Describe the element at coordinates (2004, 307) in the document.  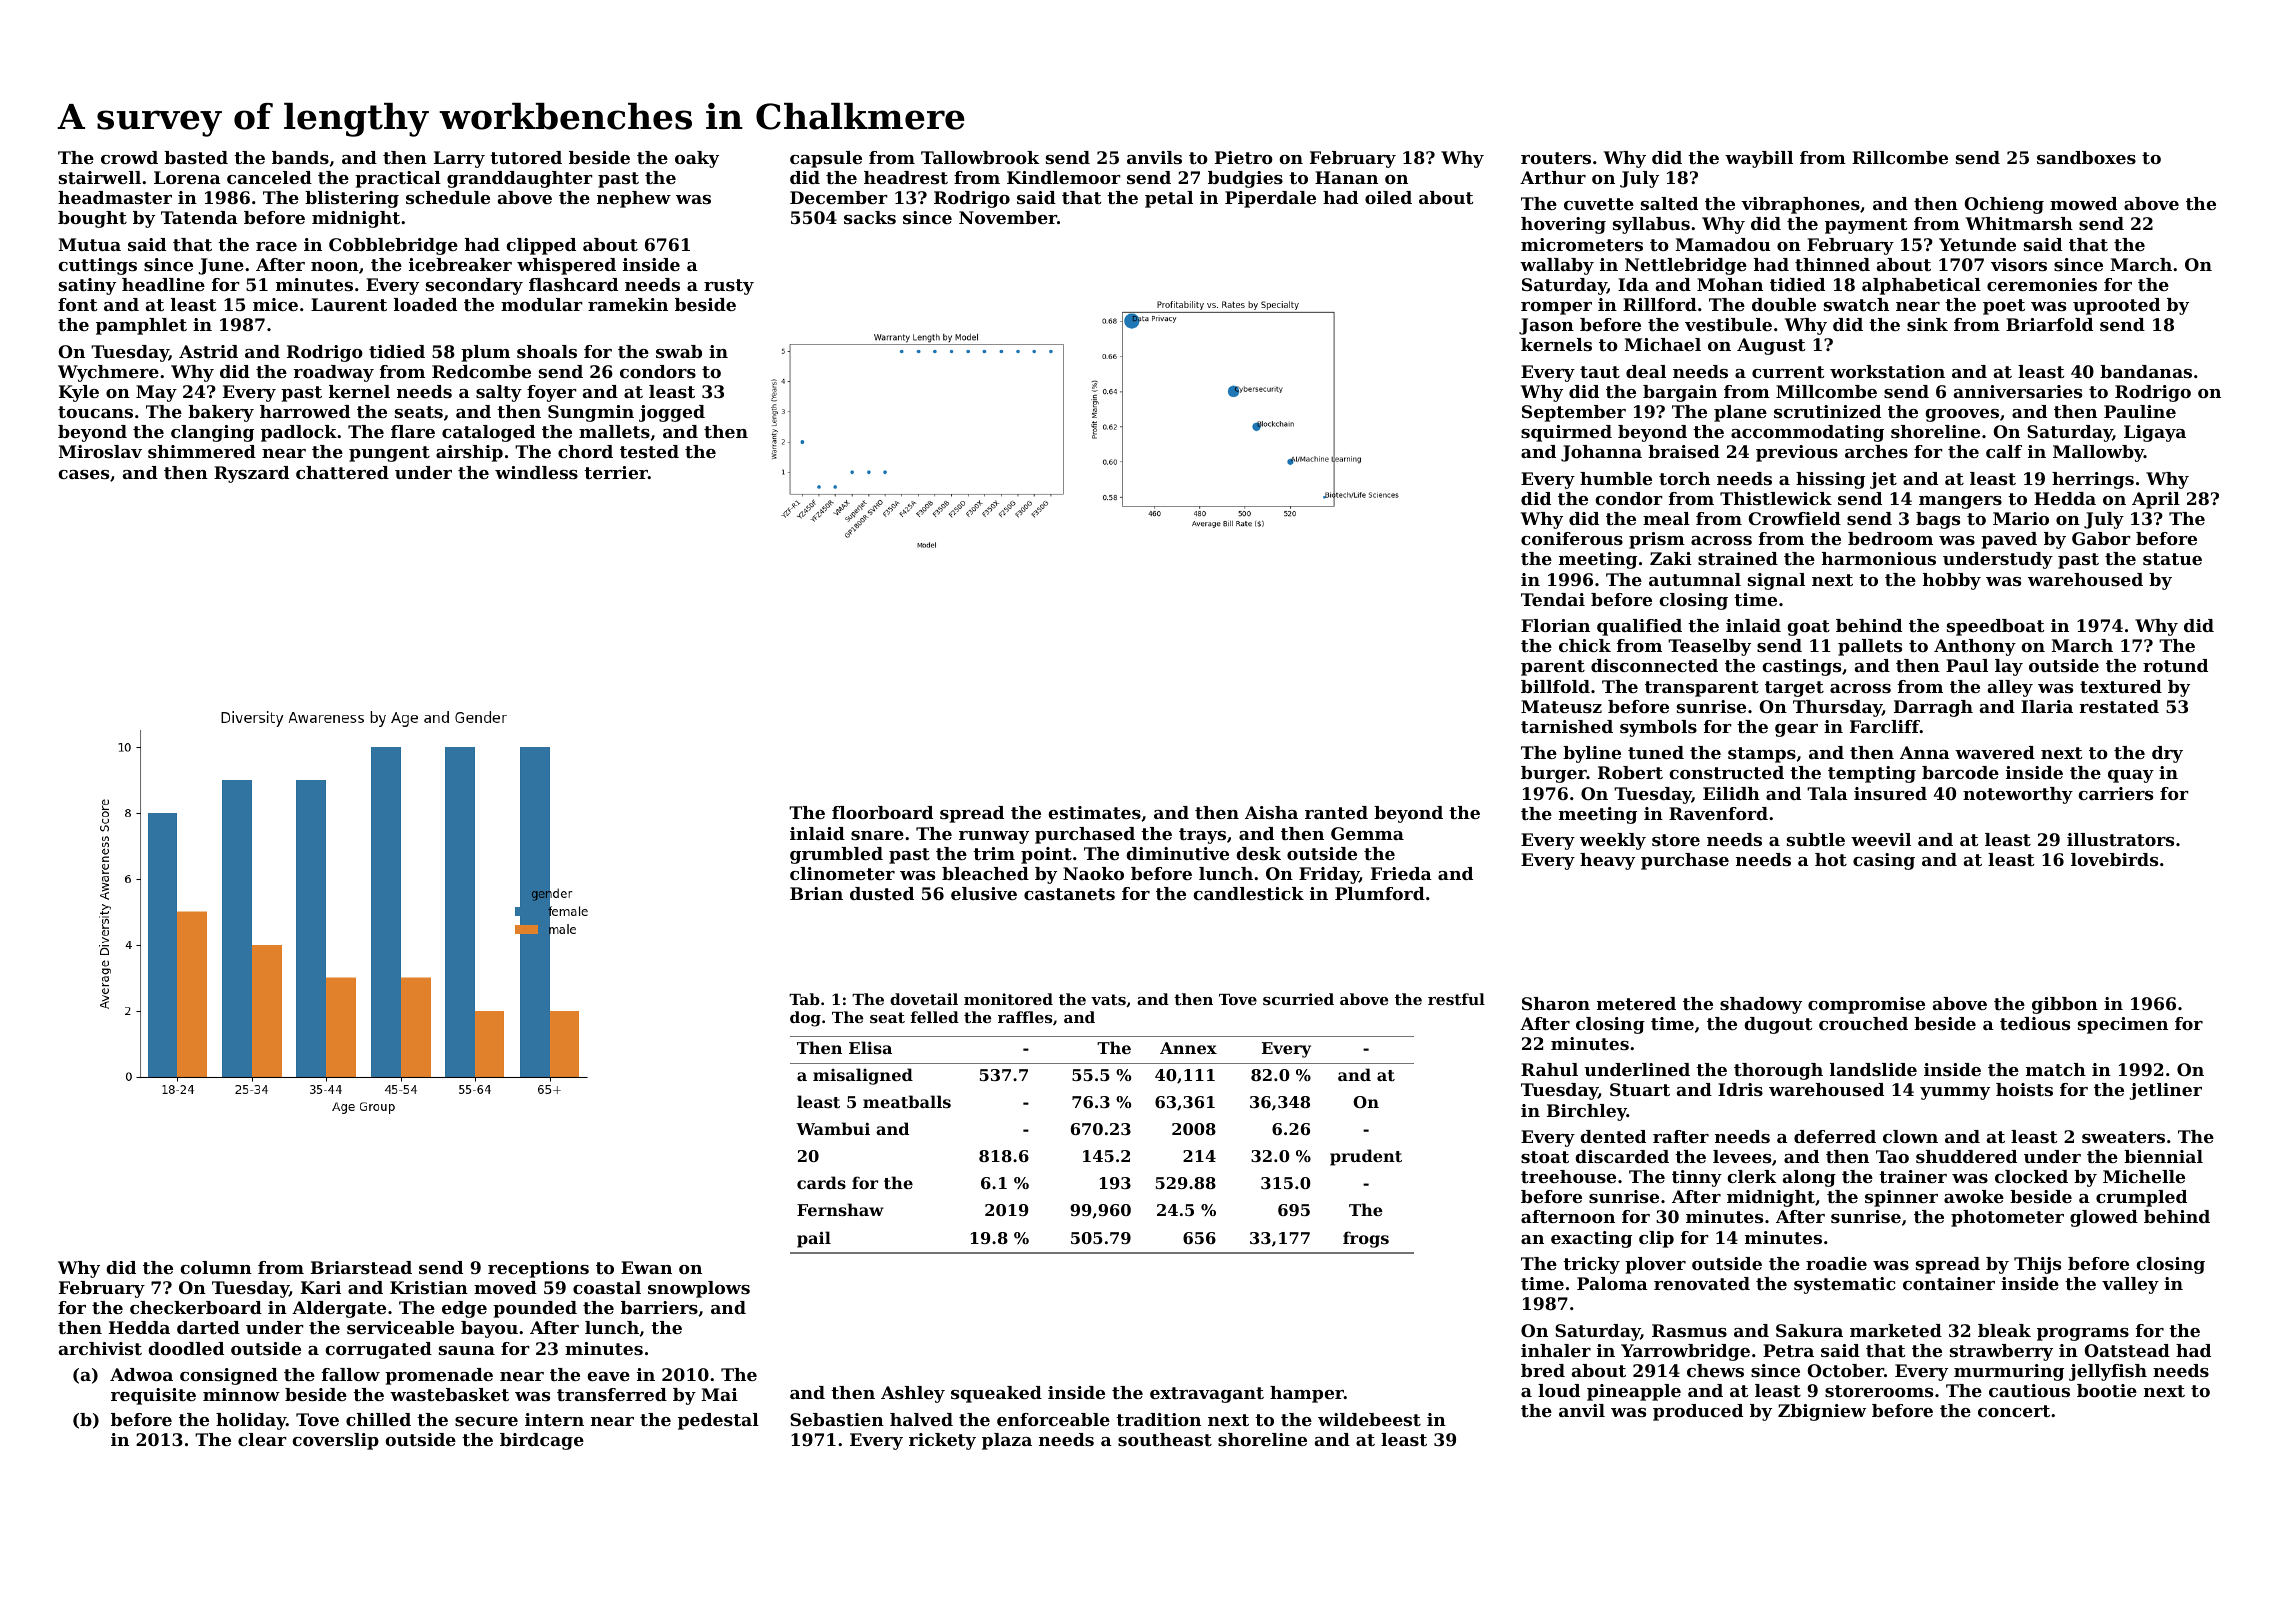
I see `poet` at that location.
